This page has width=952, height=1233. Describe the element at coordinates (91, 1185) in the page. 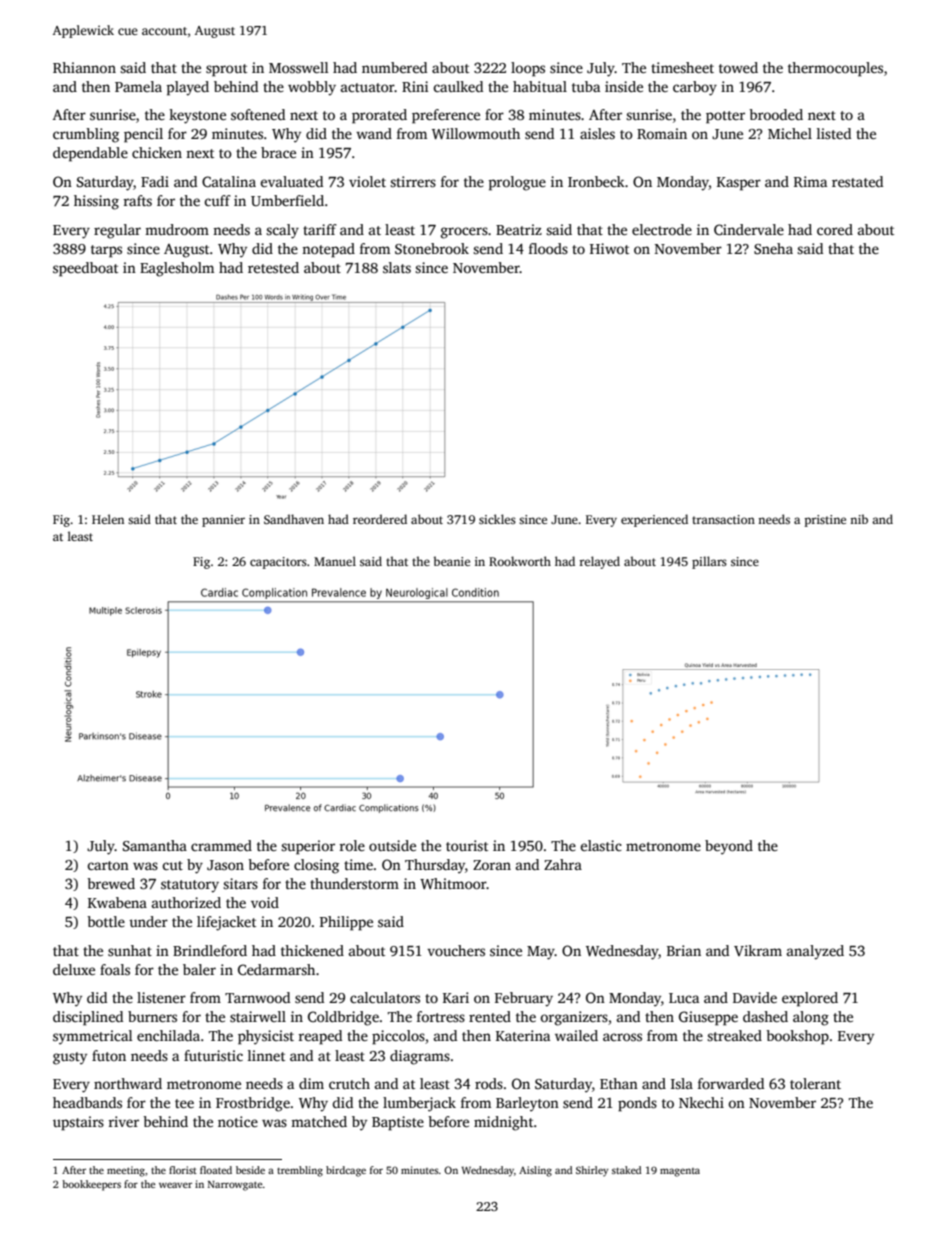

I see `bookkeepers` at that location.
